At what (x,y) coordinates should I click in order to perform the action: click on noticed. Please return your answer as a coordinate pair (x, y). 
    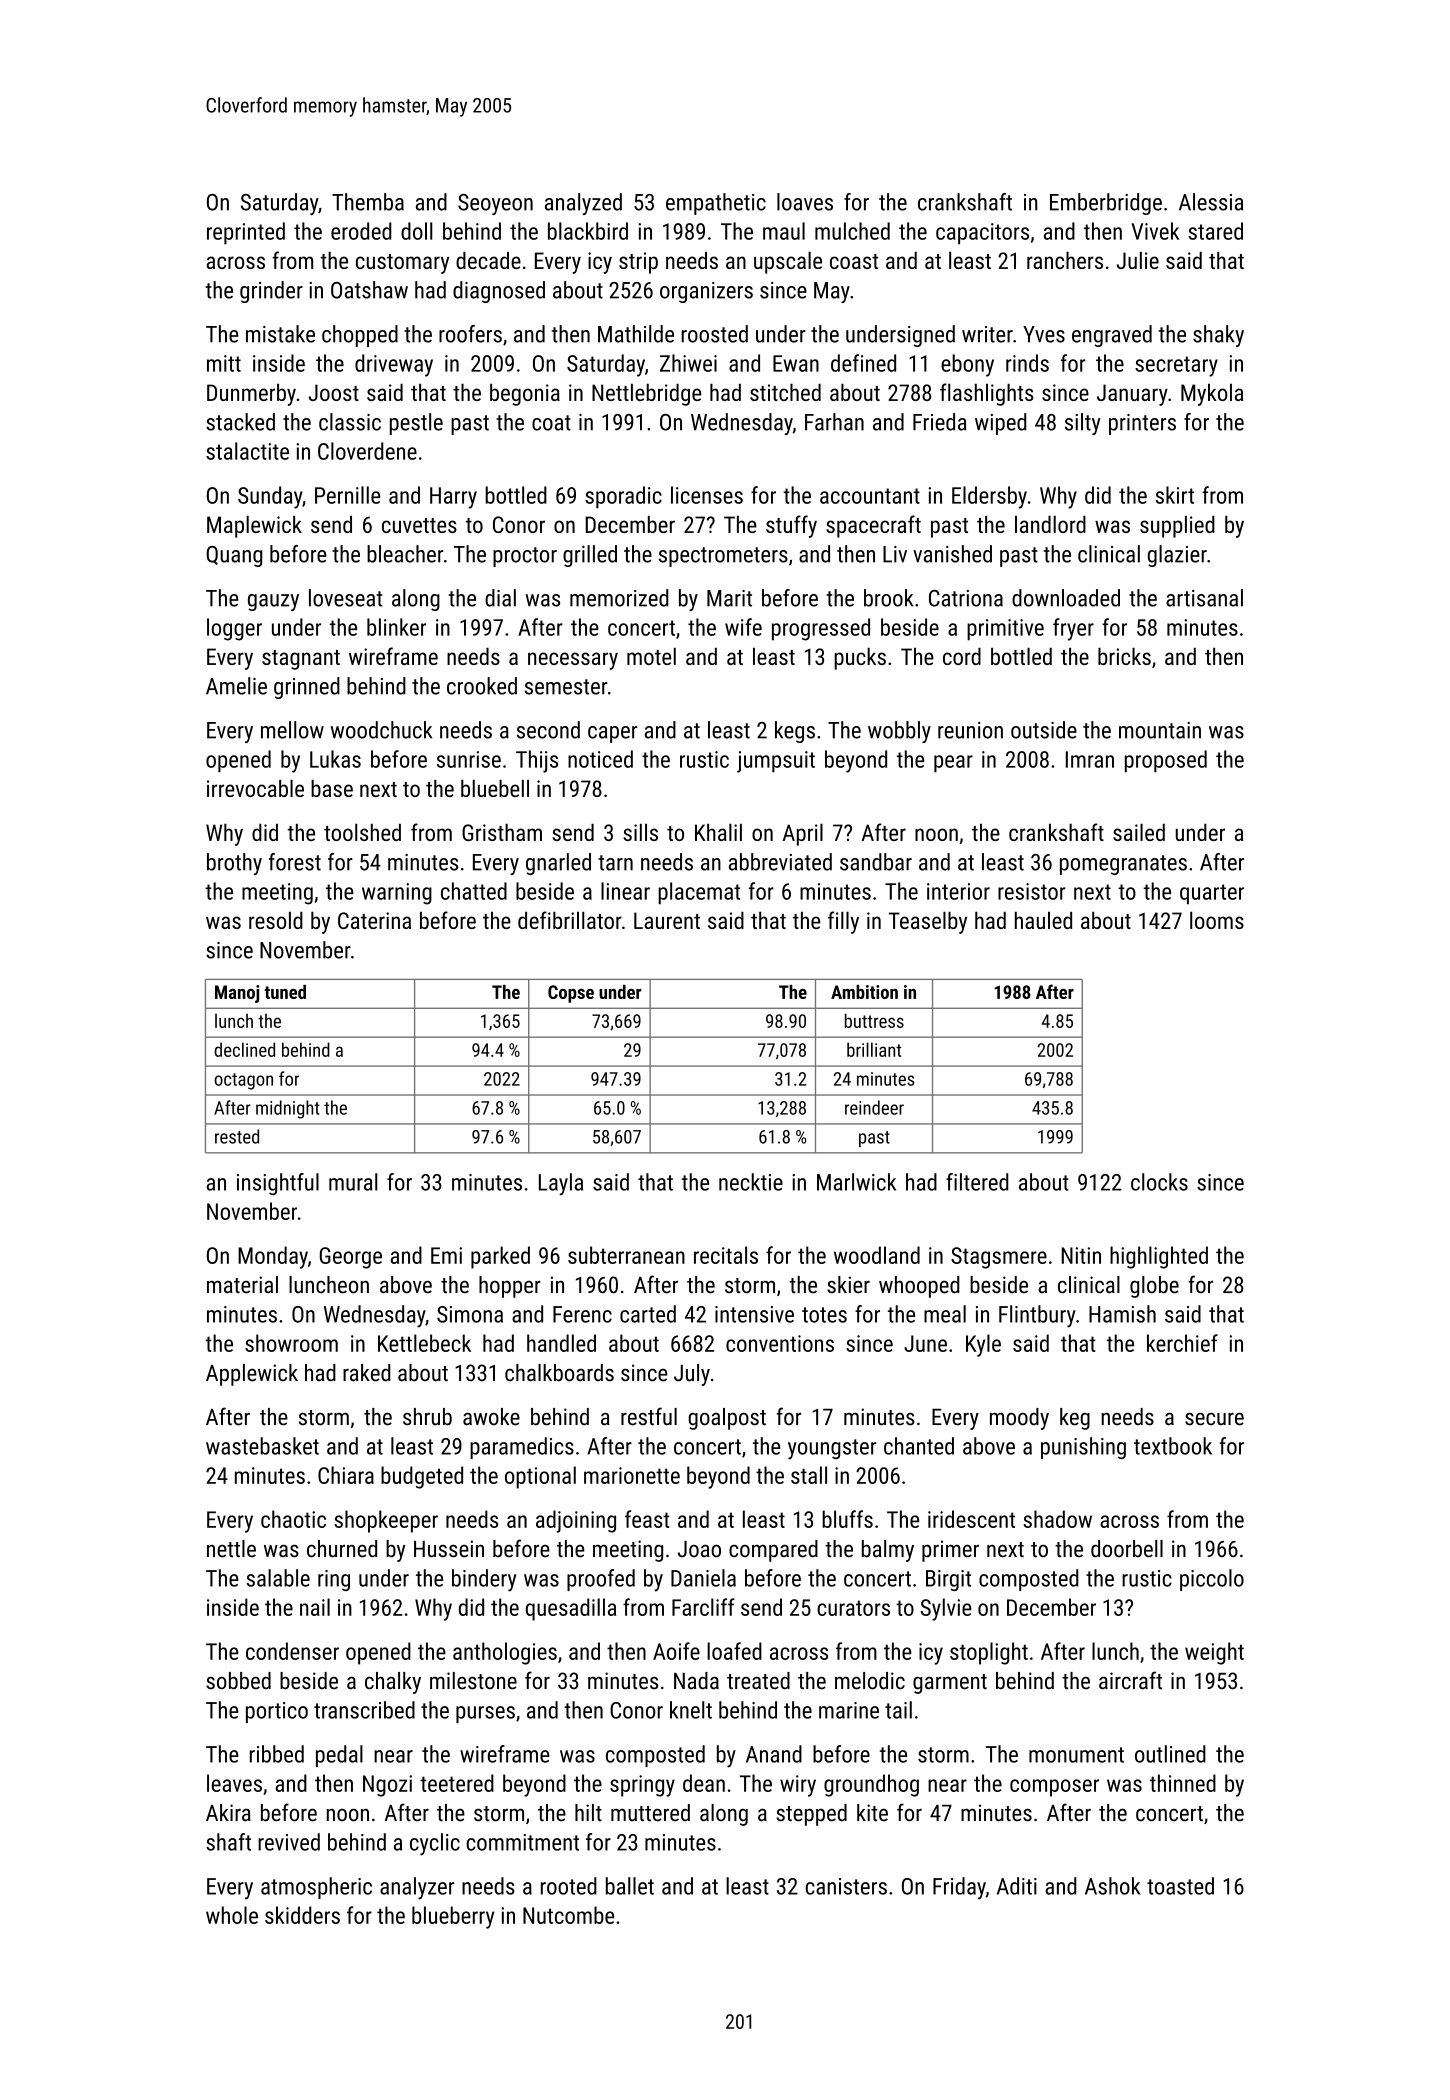
    Looking at the image, I should click on (600, 759).
